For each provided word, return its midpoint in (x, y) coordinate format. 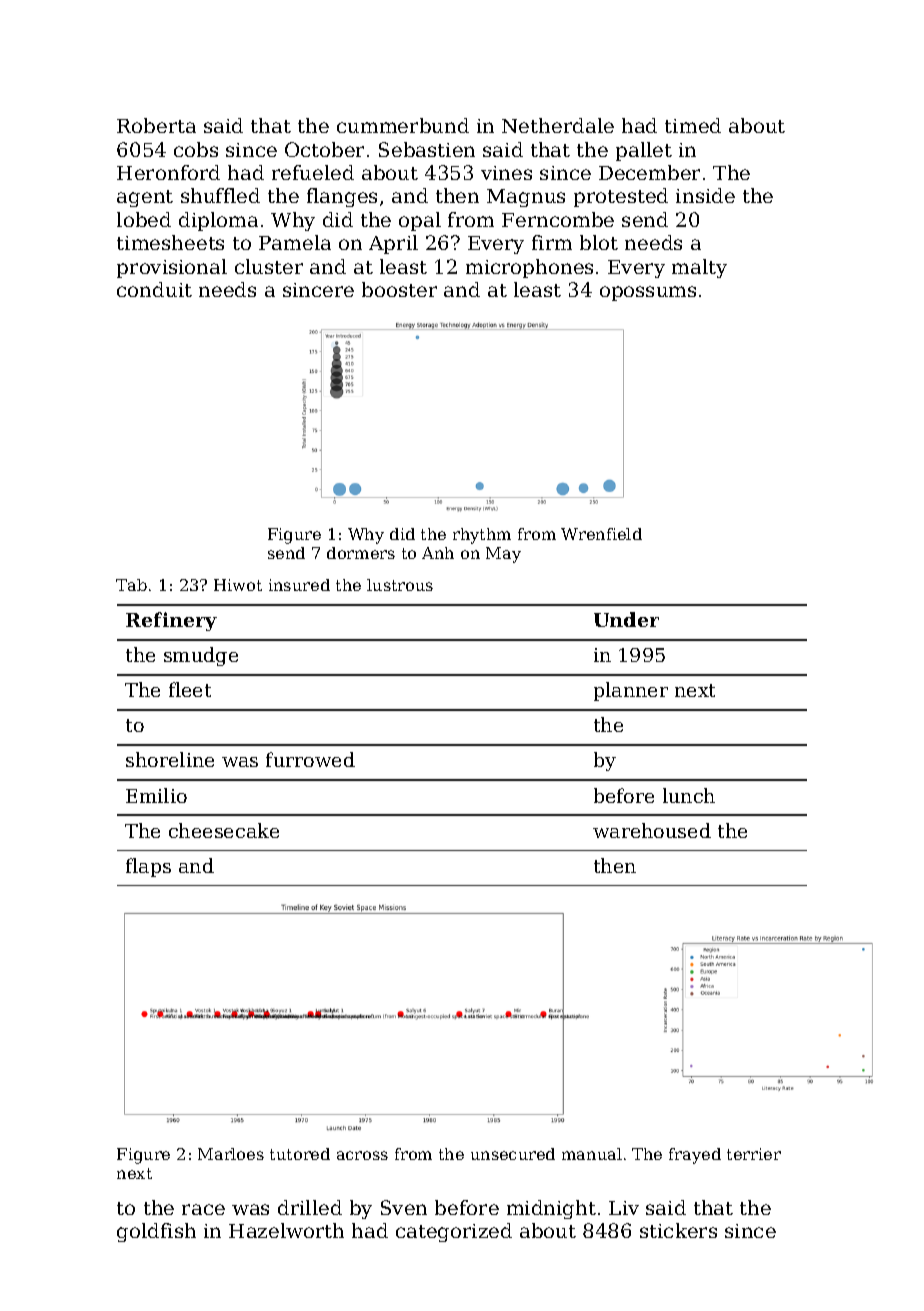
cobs (196, 149)
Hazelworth (286, 1230)
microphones (529, 268)
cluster (269, 266)
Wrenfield (601, 534)
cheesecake (224, 830)
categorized (454, 1232)
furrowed (310, 759)
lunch (689, 795)
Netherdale (558, 125)
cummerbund (403, 125)
